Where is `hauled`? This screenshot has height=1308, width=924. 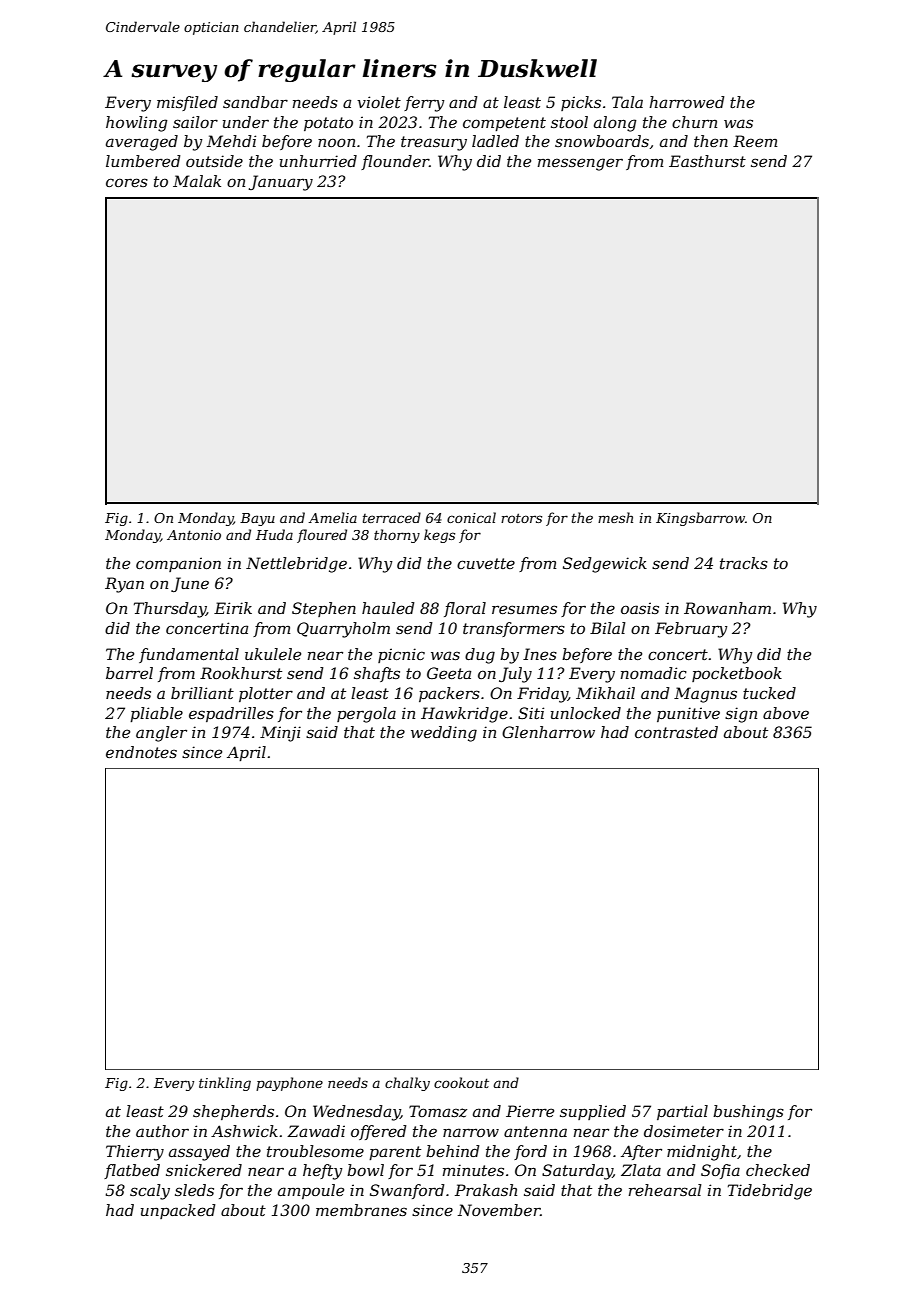 hauled is located at coordinates (388, 608).
